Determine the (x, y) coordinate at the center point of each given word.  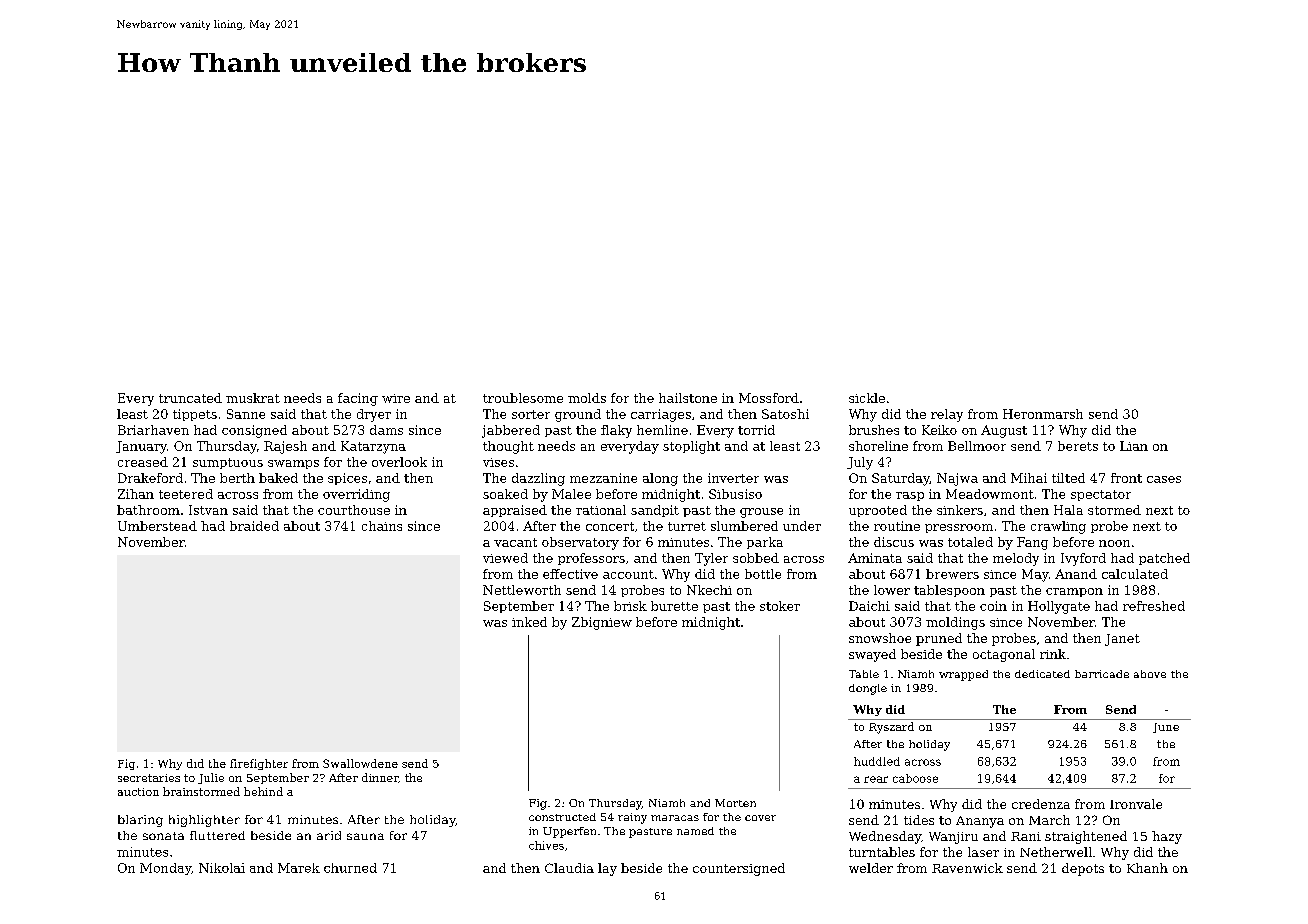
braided (254, 526)
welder (871, 868)
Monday (165, 869)
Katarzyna (373, 447)
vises (498, 462)
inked (529, 622)
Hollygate (1059, 607)
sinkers (960, 510)
